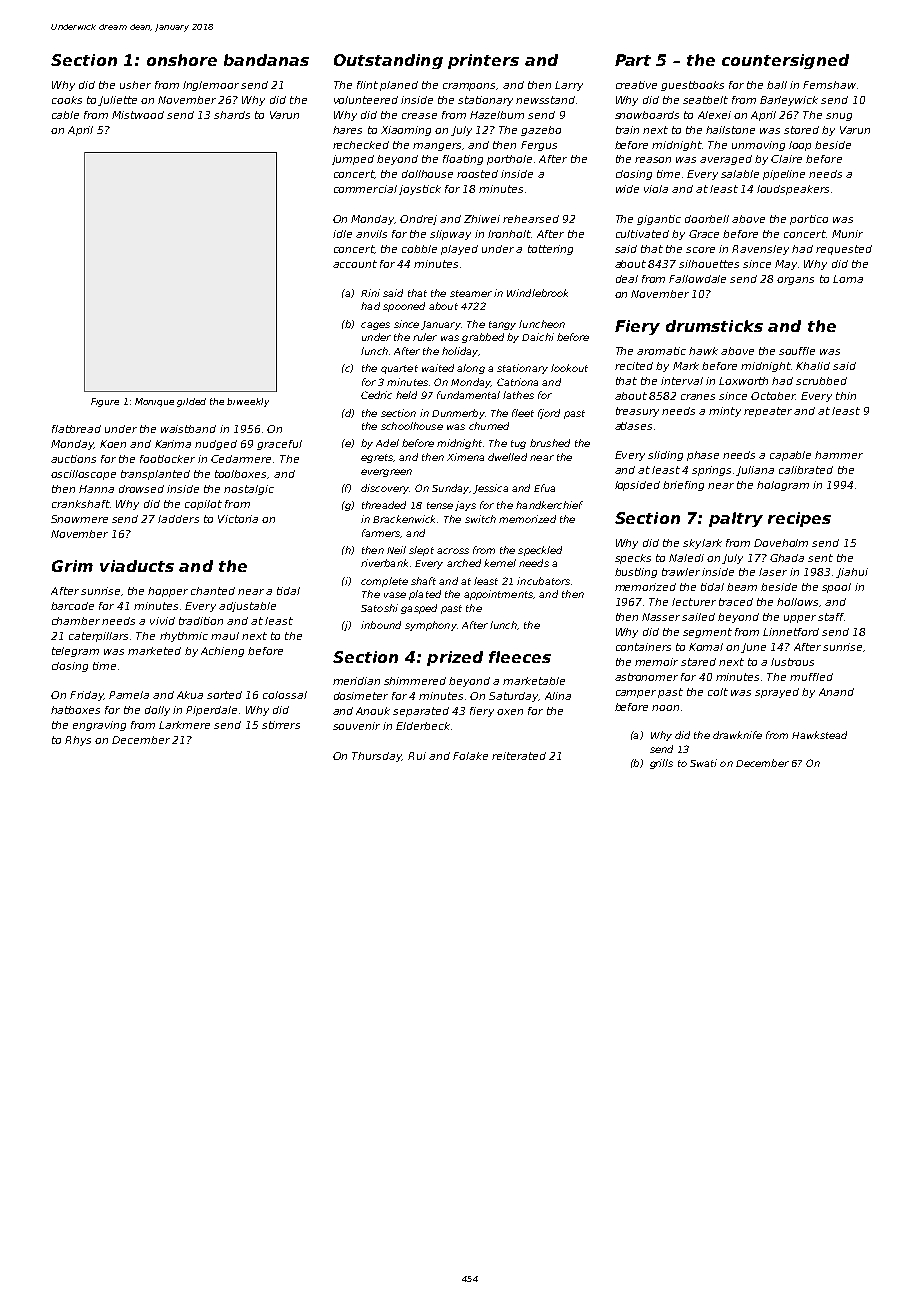  I want to click on treasury, so click(637, 412).
